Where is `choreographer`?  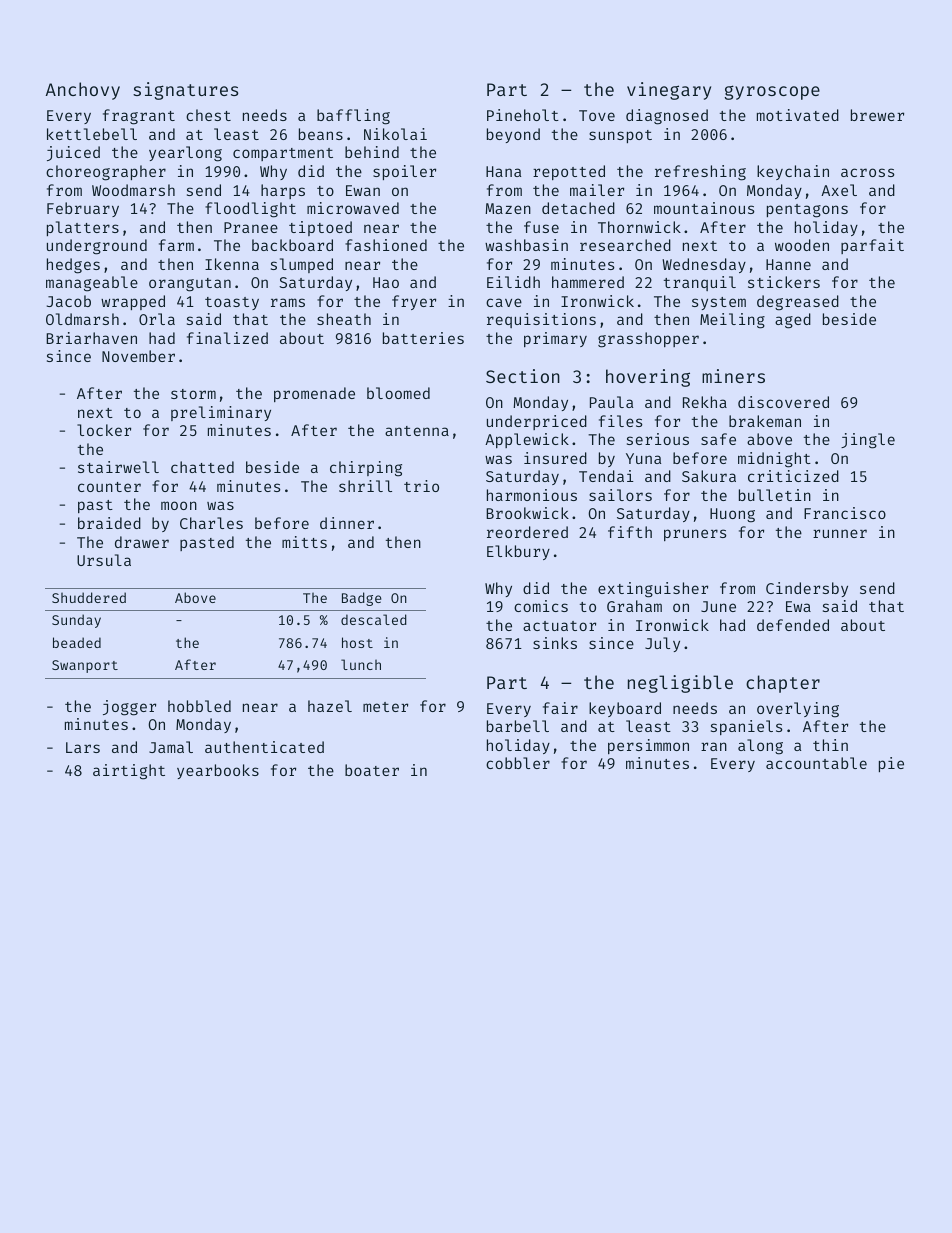
choreographer is located at coordinates (106, 173).
